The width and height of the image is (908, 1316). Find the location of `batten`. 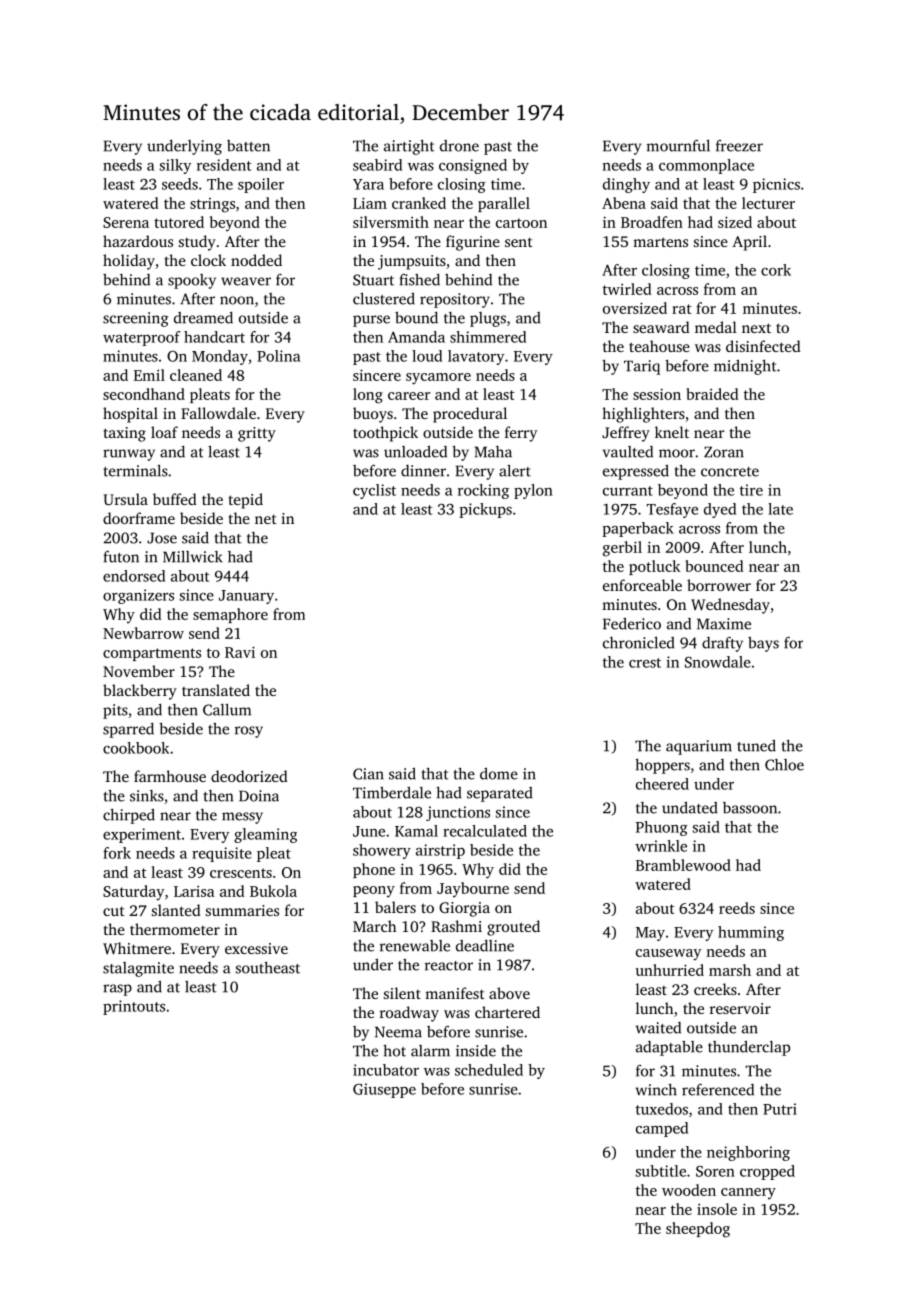

batten is located at coordinates (248, 146).
